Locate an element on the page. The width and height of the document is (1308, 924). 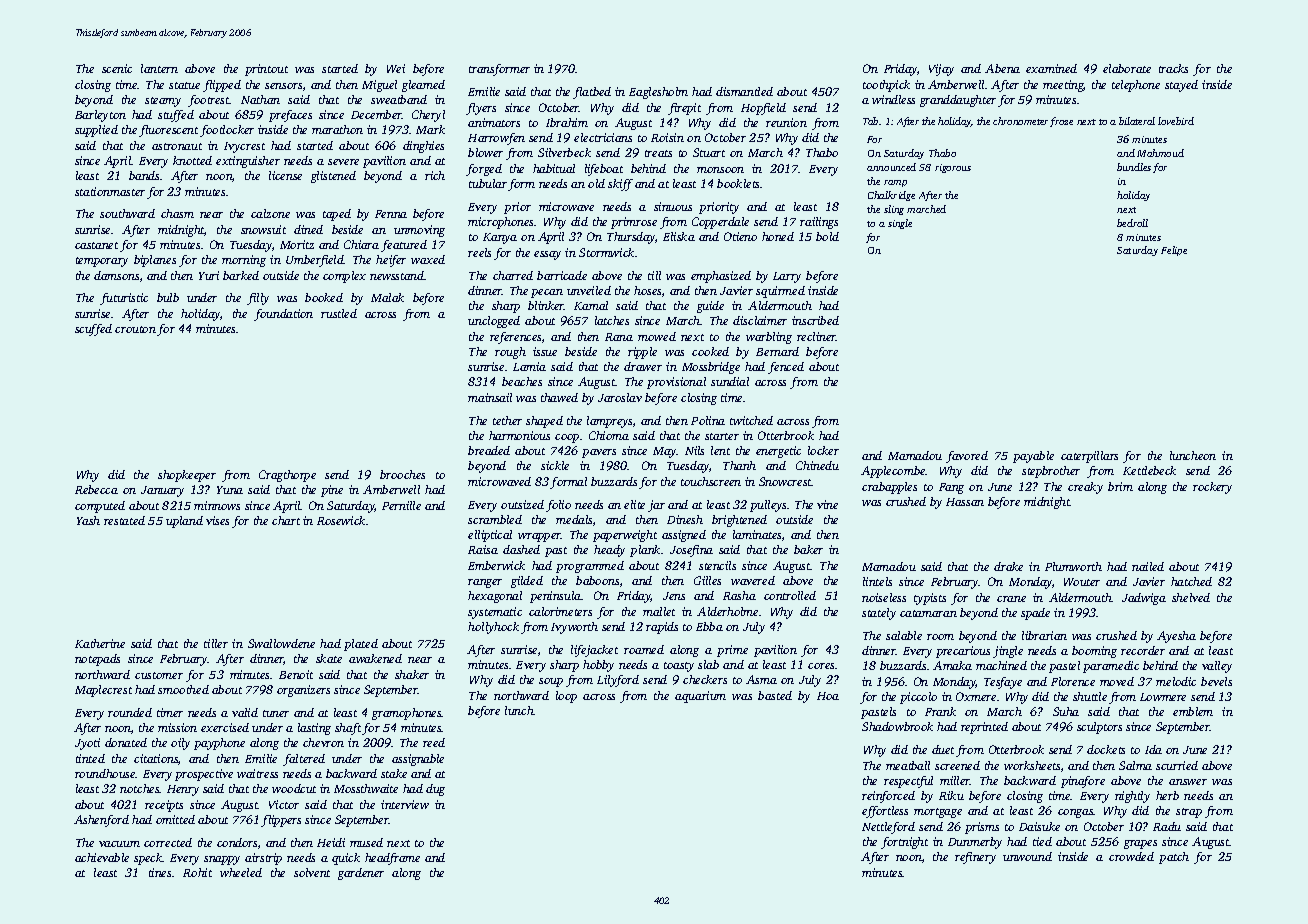
marathon is located at coordinates (337, 129).
